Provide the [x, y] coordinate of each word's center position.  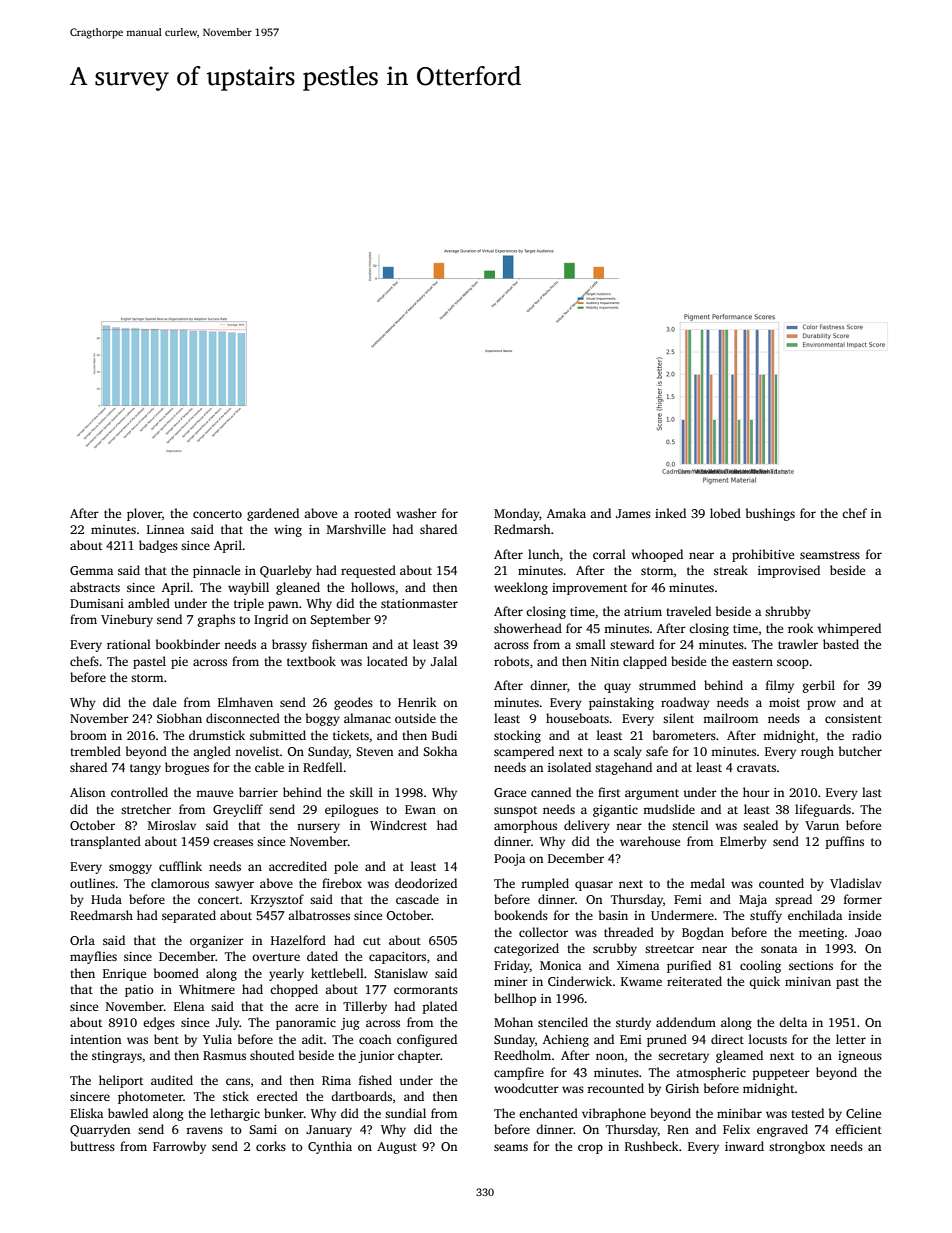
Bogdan [703, 933]
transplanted [105, 842]
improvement [589, 589]
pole [346, 867]
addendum [686, 1022]
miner [511, 981]
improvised [789, 571]
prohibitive [763, 555]
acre [306, 1007]
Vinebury [127, 620]
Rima [336, 1080]
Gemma [91, 570]
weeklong [521, 588]
